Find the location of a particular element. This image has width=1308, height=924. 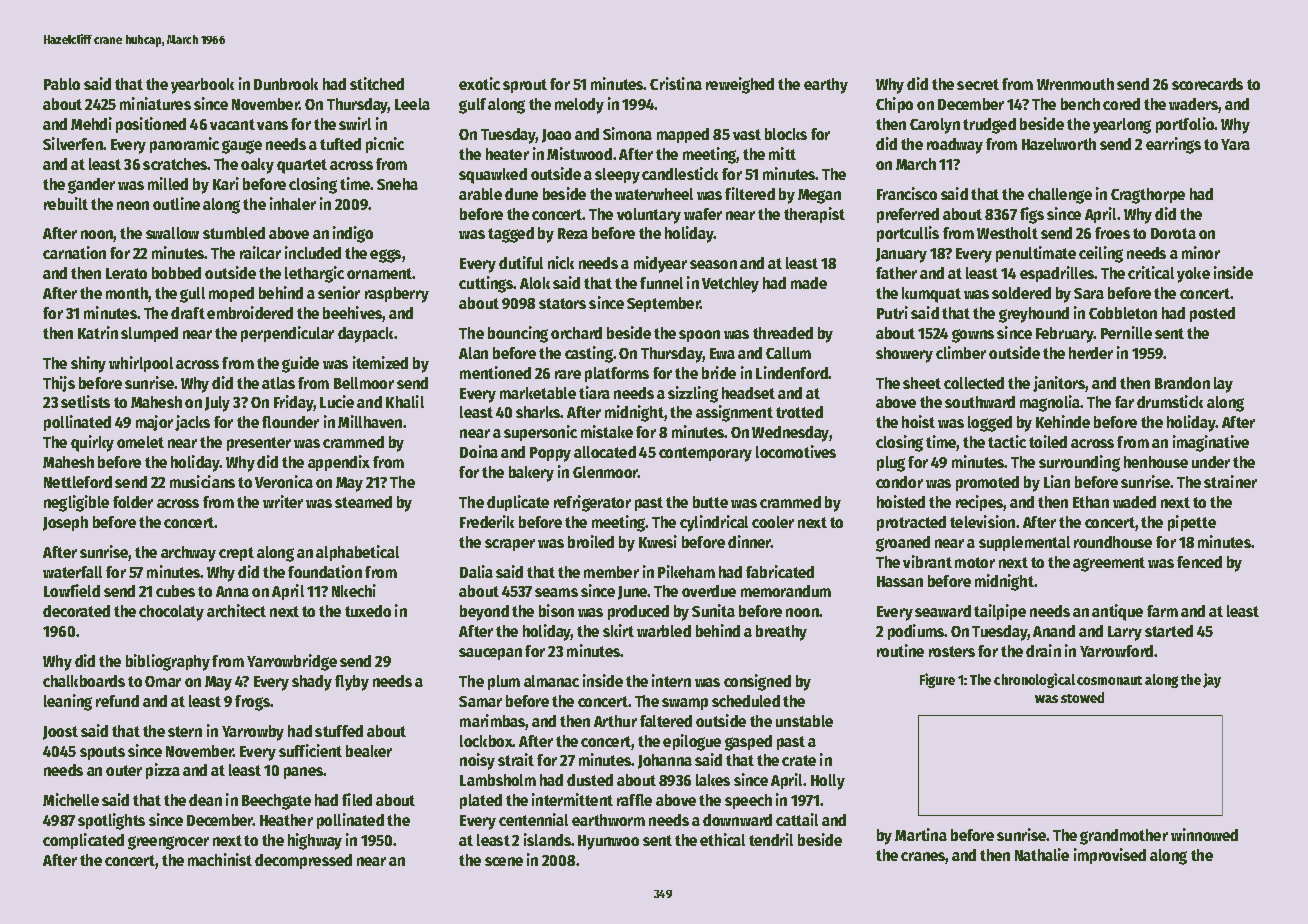

voluntary is located at coordinates (649, 216).
